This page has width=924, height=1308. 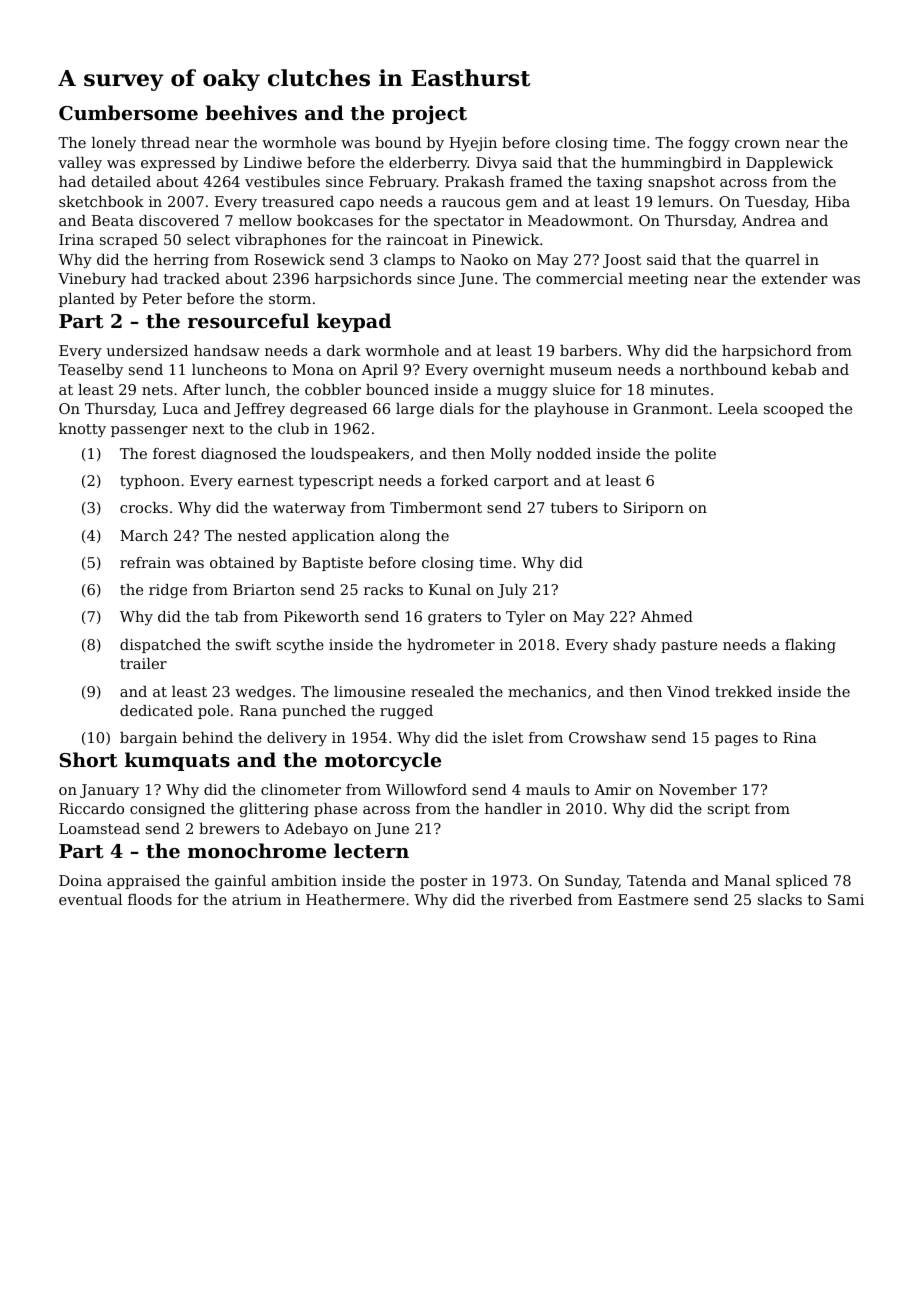 What do you see at coordinates (548, 789) in the page?
I see `mauls` at bounding box center [548, 789].
